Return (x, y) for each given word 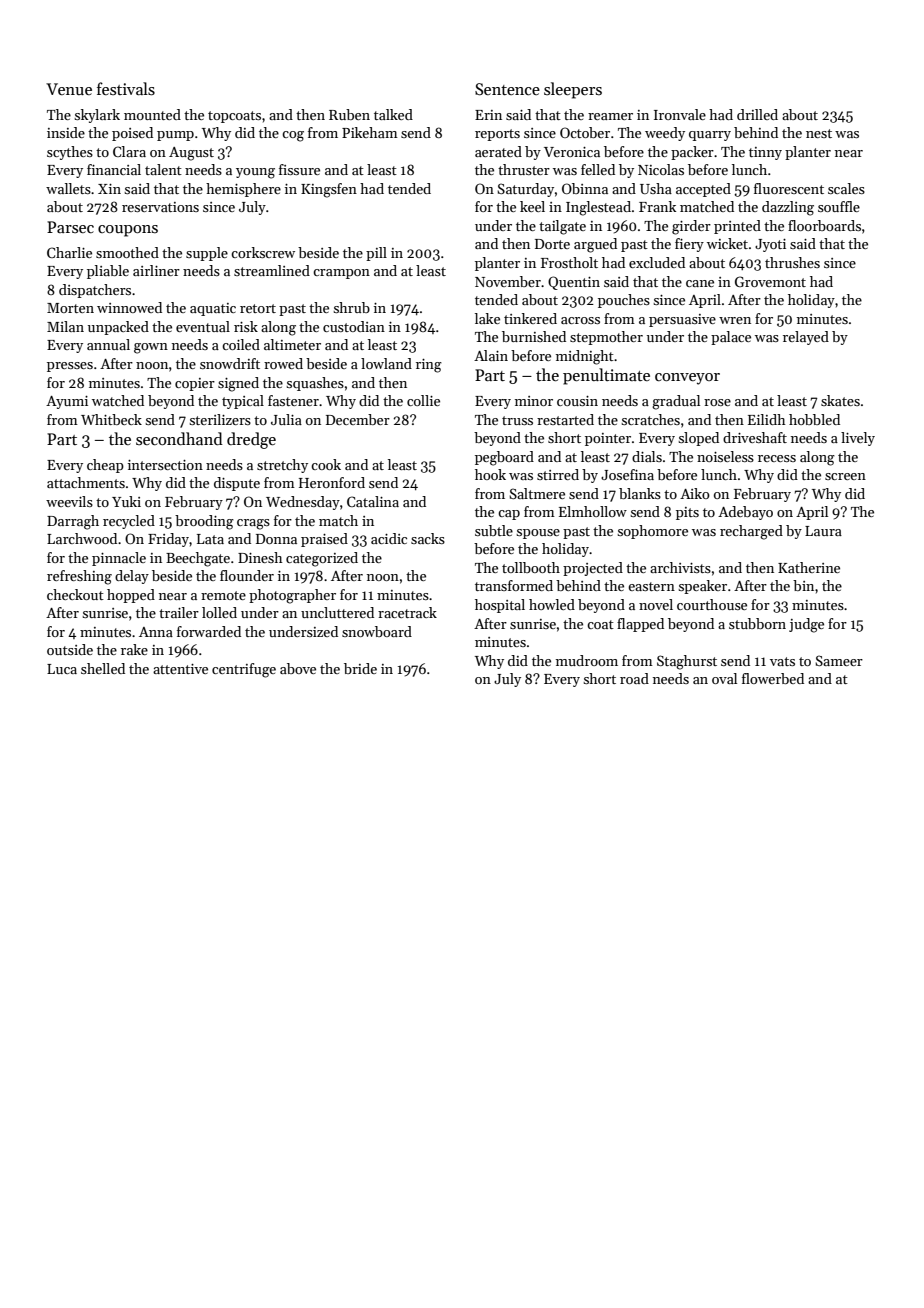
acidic (389, 538)
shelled (103, 668)
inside (66, 132)
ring (429, 366)
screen (845, 476)
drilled (757, 114)
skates (840, 400)
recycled (129, 522)
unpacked (118, 328)
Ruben (349, 114)
